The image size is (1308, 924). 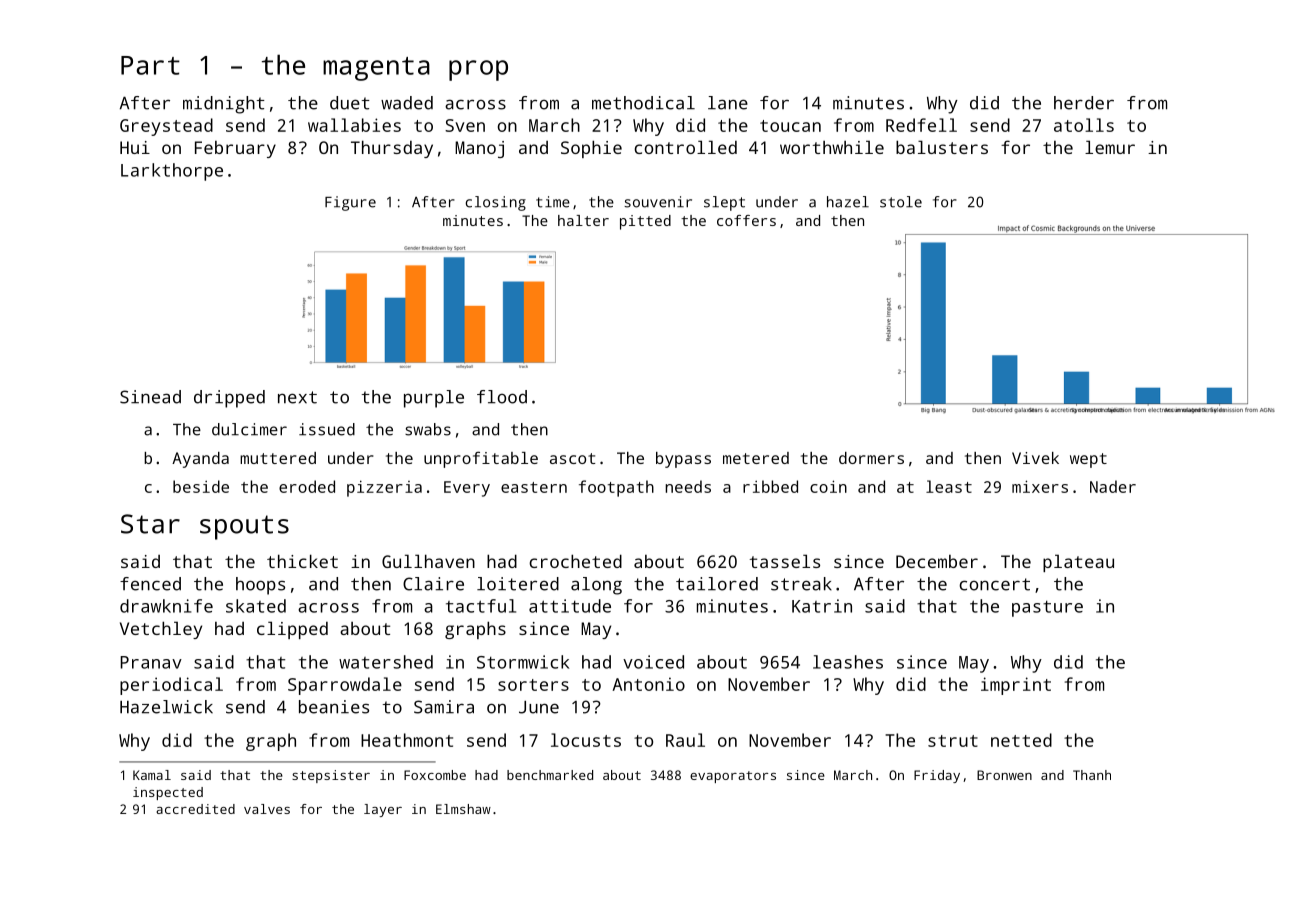 What do you see at coordinates (728, 103) in the screenshot?
I see `lane` at bounding box center [728, 103].
